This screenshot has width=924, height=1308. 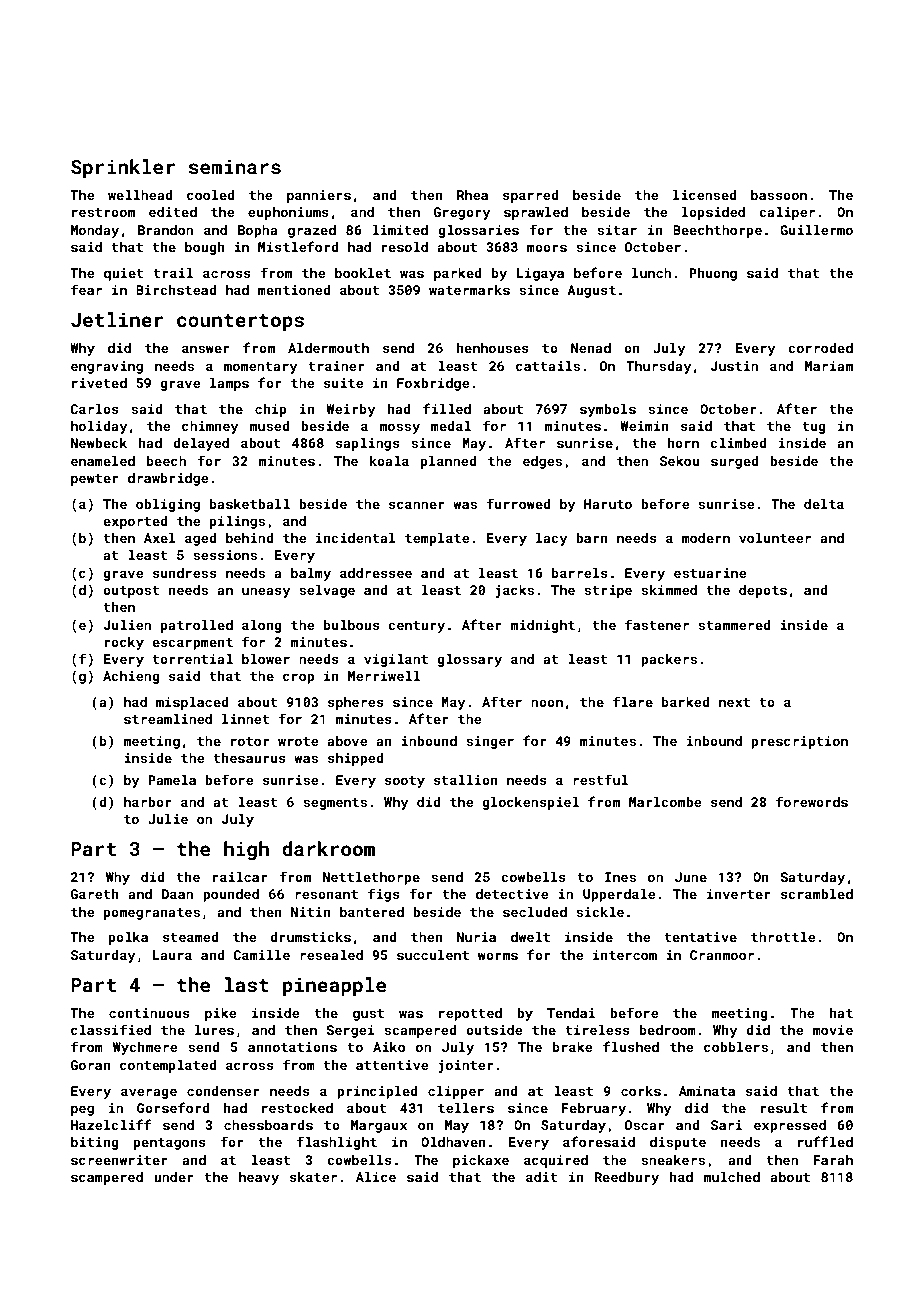 I want to click on Marlcombe, so click(x=665, y=802).
